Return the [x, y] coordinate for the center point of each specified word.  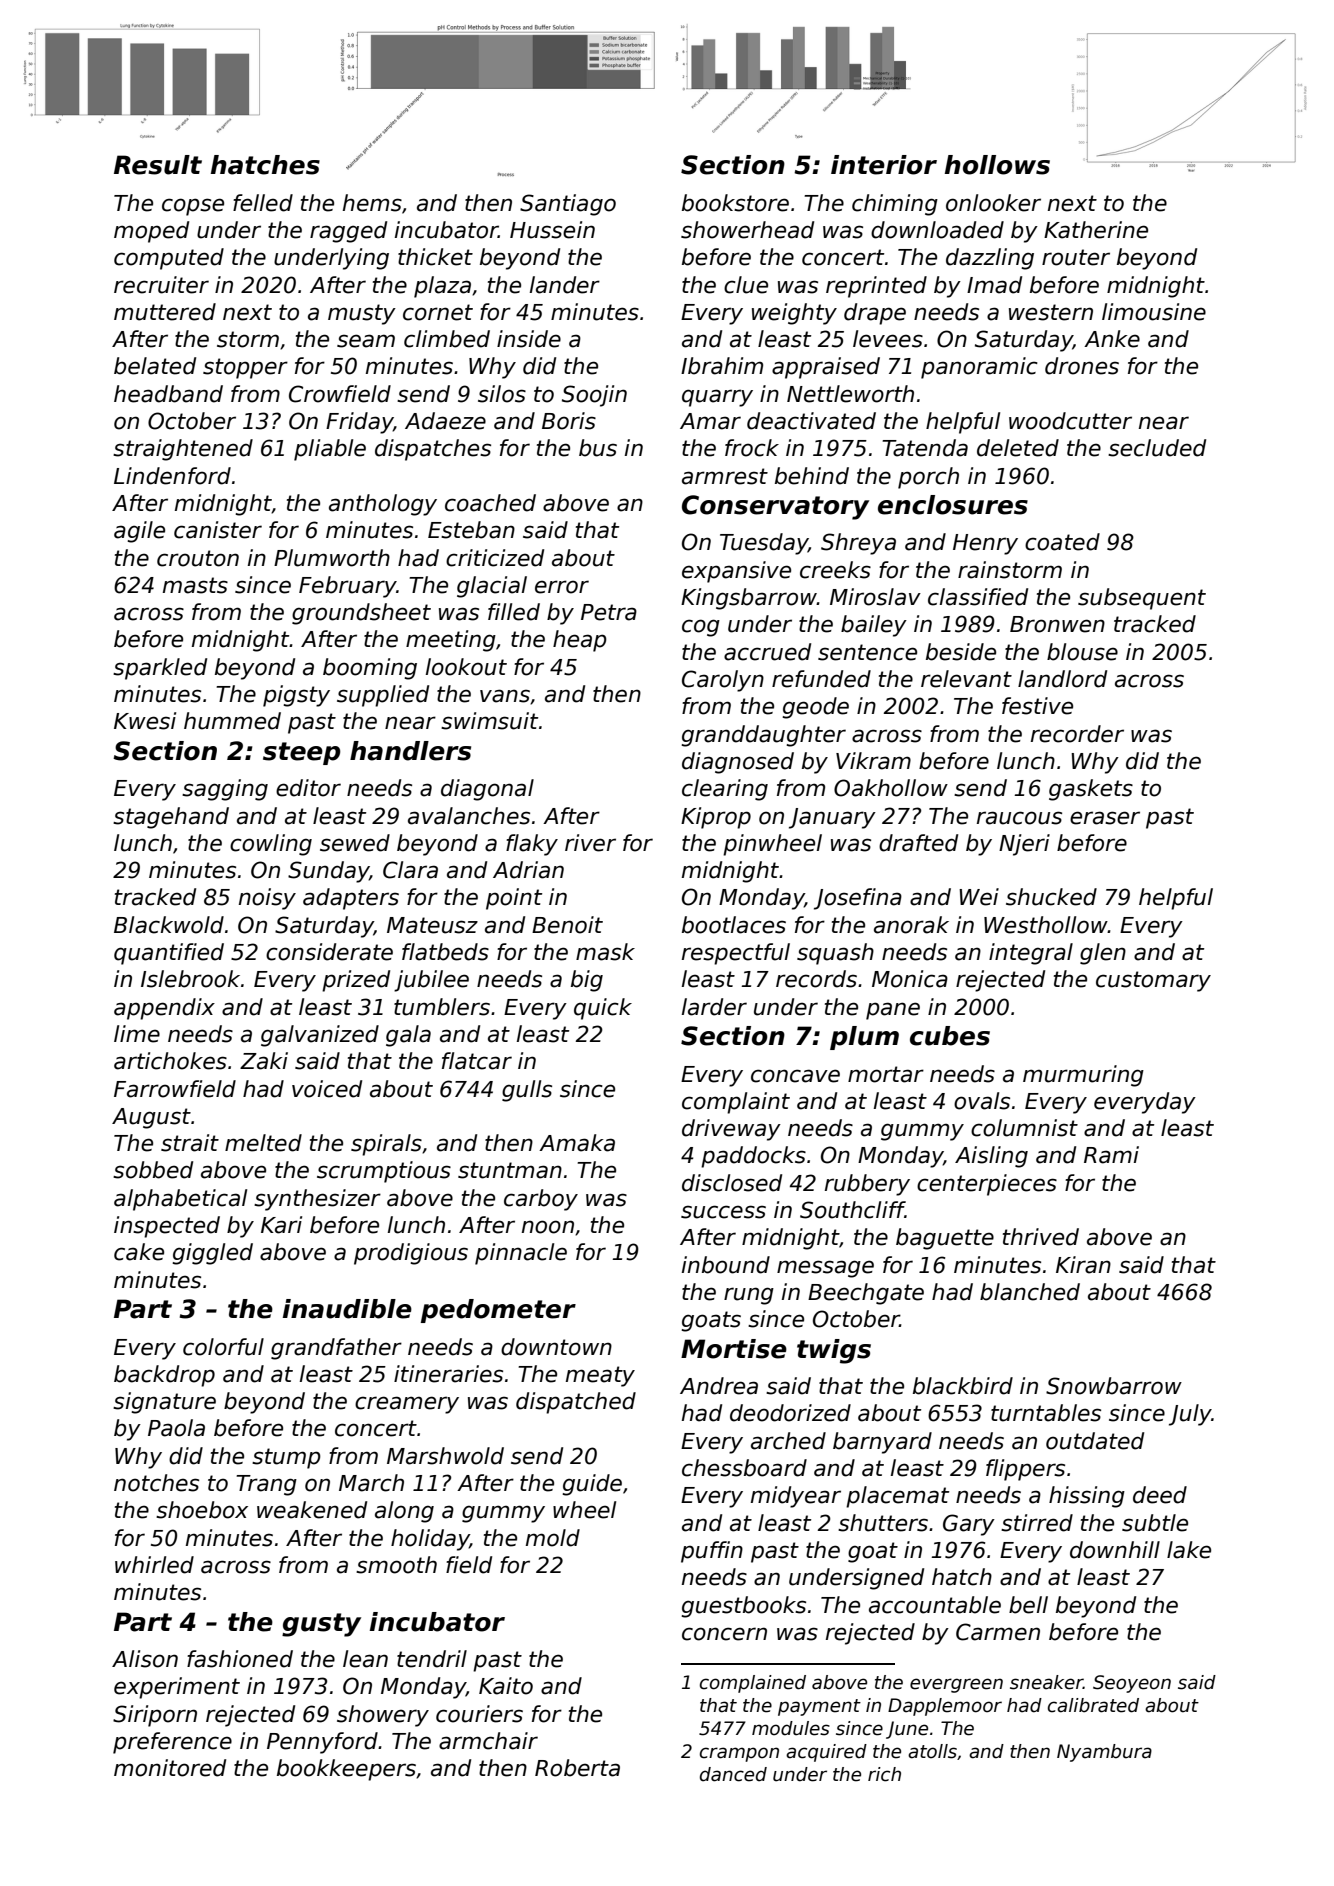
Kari [281, 1225]
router [1076, 257]
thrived [1041, 1237]
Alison [145, 1659]
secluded [1157, 448]
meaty [600, 1376]
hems [372, 203]
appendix [164, 1009]
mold [553, 1538]
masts [195, 585]
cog [701, 628]
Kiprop [716, 818]
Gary [969, 1525]
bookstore [735, 203]
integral [1031, 954]
